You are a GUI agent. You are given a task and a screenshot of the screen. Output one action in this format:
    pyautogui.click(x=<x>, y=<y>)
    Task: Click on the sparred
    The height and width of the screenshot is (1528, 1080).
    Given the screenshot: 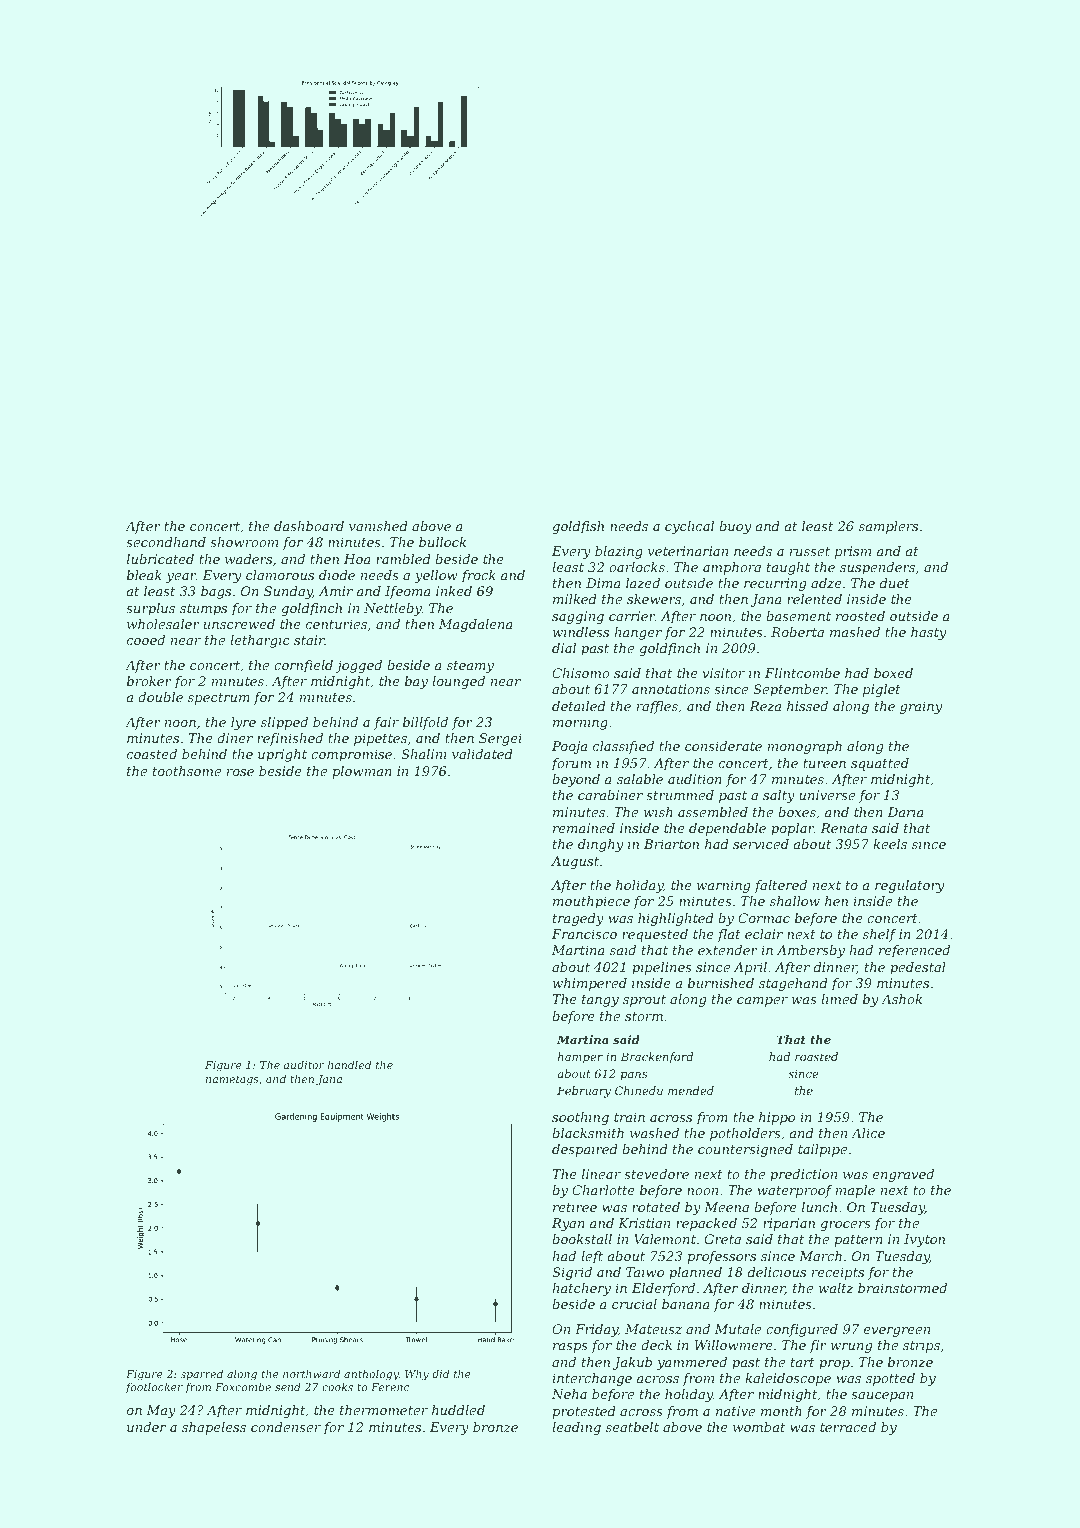 What is the action you would take?
    pyautogui.click(x=202, y=1374)
